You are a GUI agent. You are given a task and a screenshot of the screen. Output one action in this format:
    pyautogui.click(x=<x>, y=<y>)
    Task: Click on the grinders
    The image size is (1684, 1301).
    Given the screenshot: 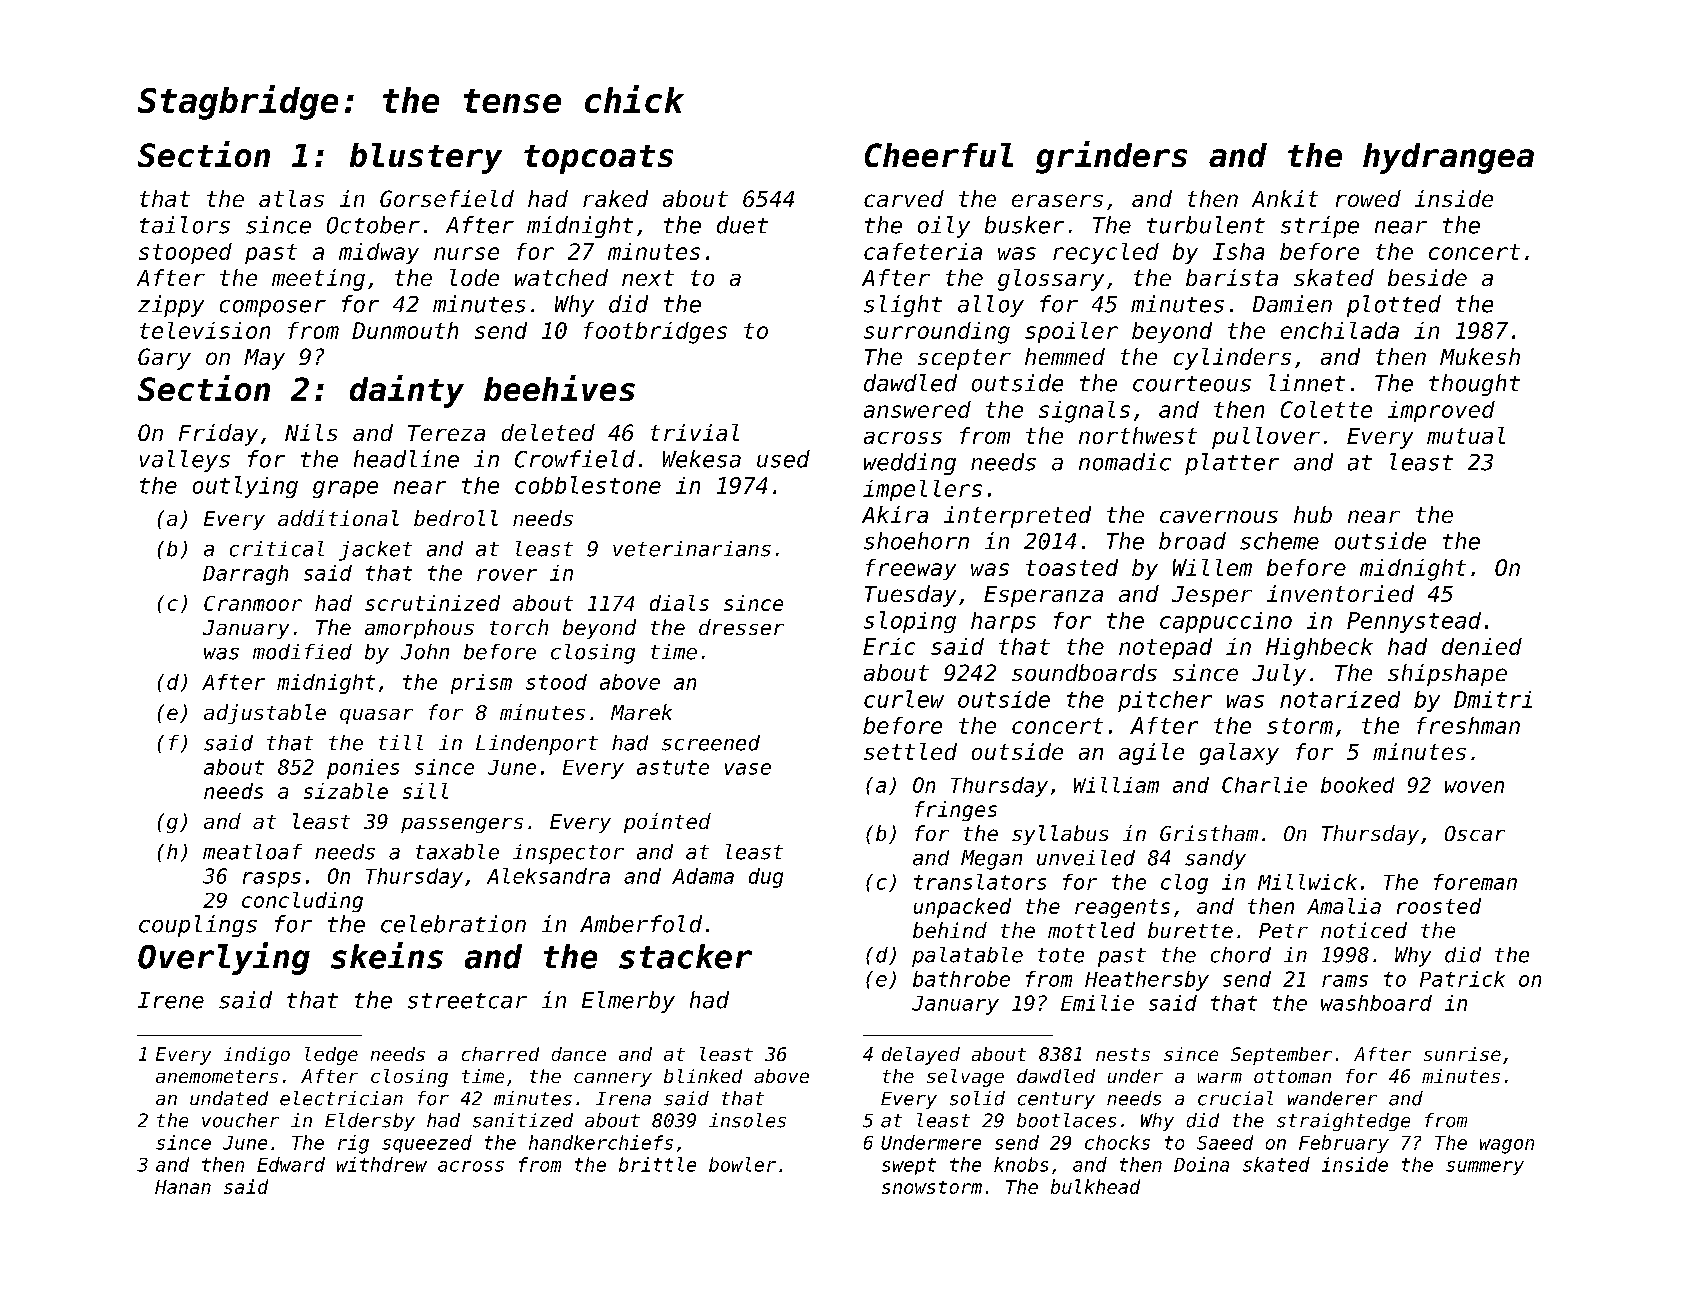 What is the action you would take?
    pyautogui.click(x=1111, y=157)
